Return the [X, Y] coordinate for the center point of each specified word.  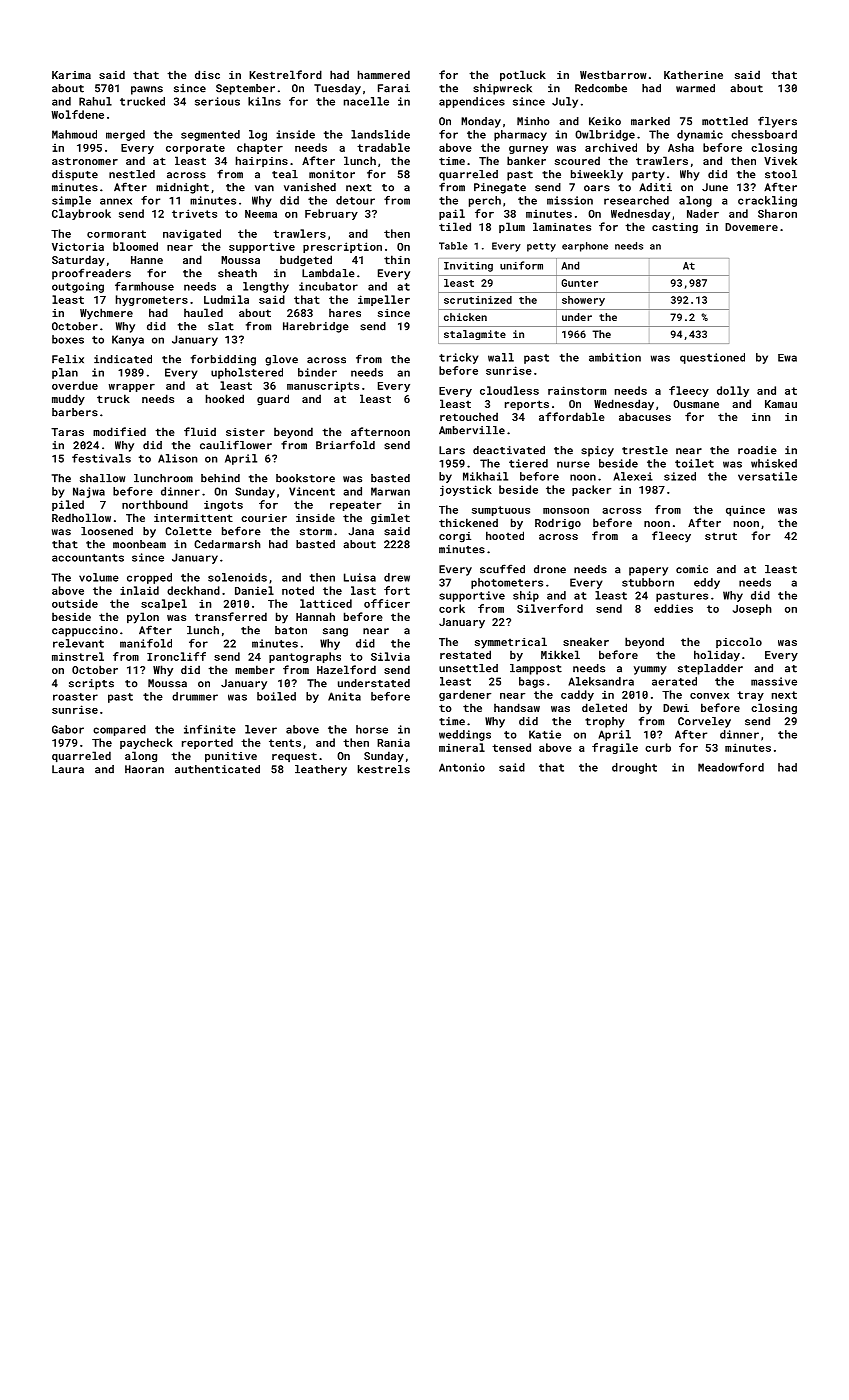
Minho [533, 121]
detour [355, 200]
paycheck [146, 743]
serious [217, 101]
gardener [465, 695]
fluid [200, 431]
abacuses [645, 416]
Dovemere [751, 227]
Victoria [78, 246]
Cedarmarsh [227, 544]
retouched [469, 416]
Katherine [693, 74]
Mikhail [485, 476]
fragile [615, 748]
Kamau [781, 404]
